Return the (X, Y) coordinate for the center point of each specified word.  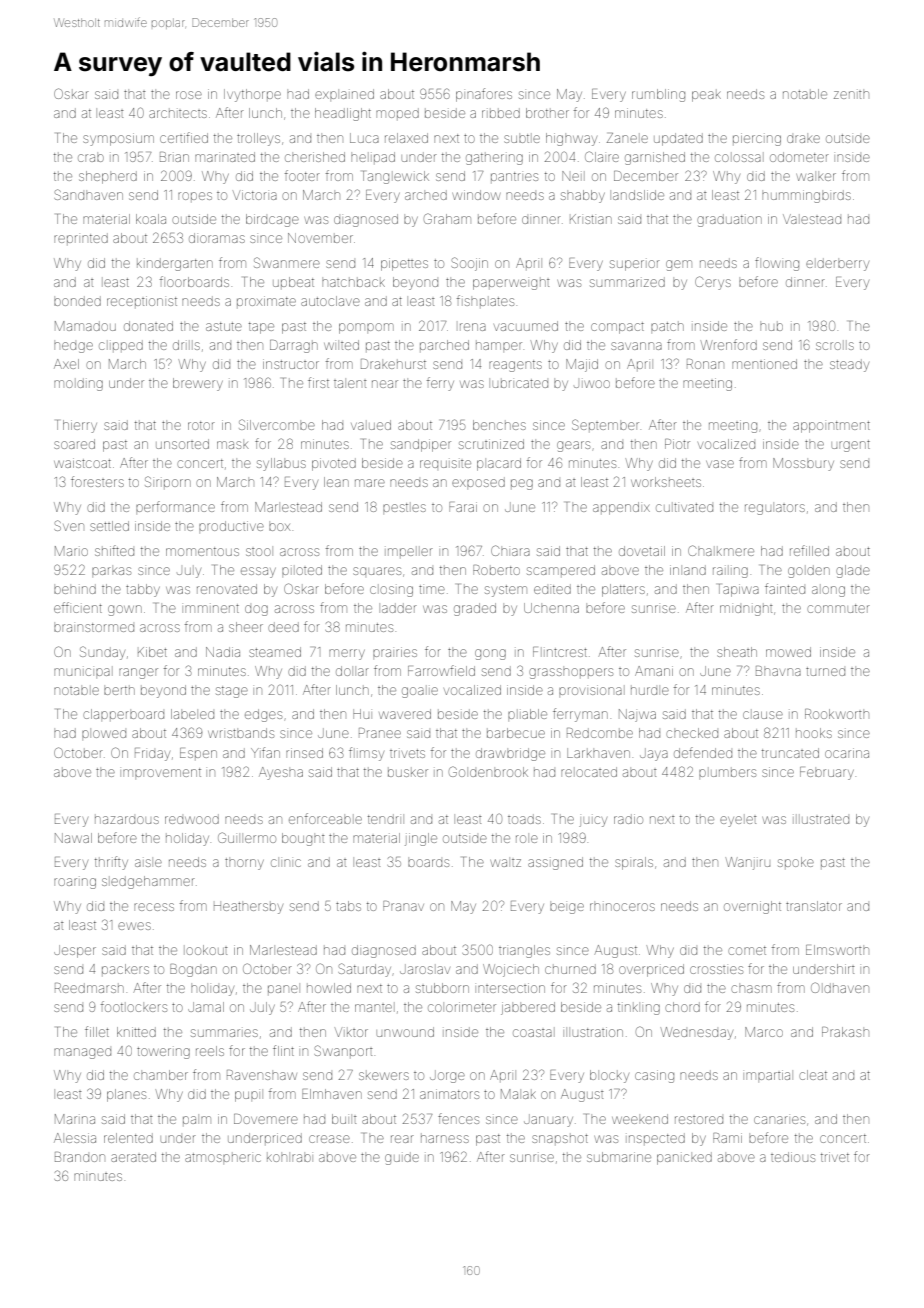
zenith (851, 95)
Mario (71, 551)
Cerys (713, 283)
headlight (343, 114)
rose (189, 95)
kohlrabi (289, 1158)
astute (224, 326)
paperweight (511, 284)
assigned (555, 863)
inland (688, 570)
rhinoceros (622, 907)
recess (154, 907)
